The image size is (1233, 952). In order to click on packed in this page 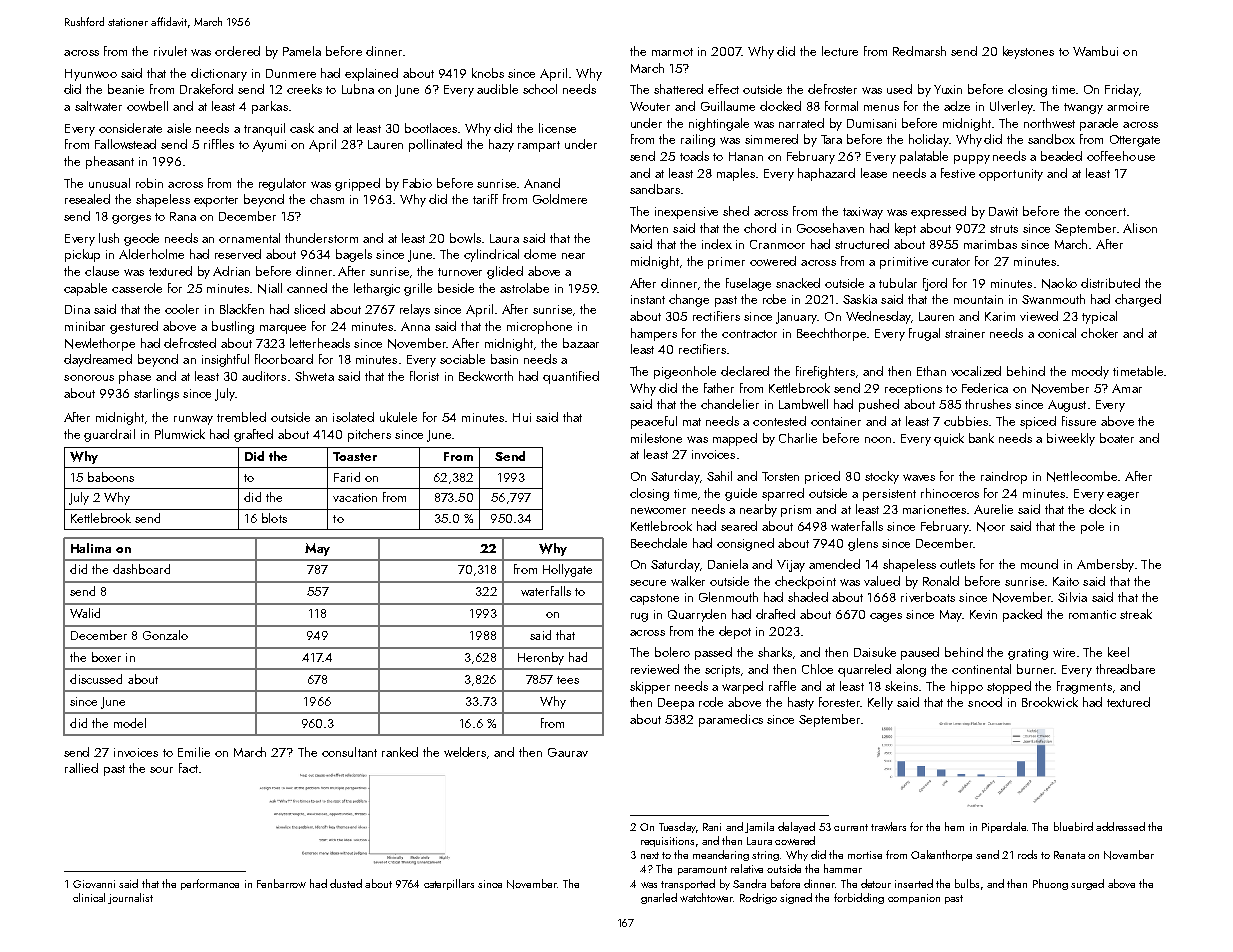, I will do `click(1022, 615)`.
